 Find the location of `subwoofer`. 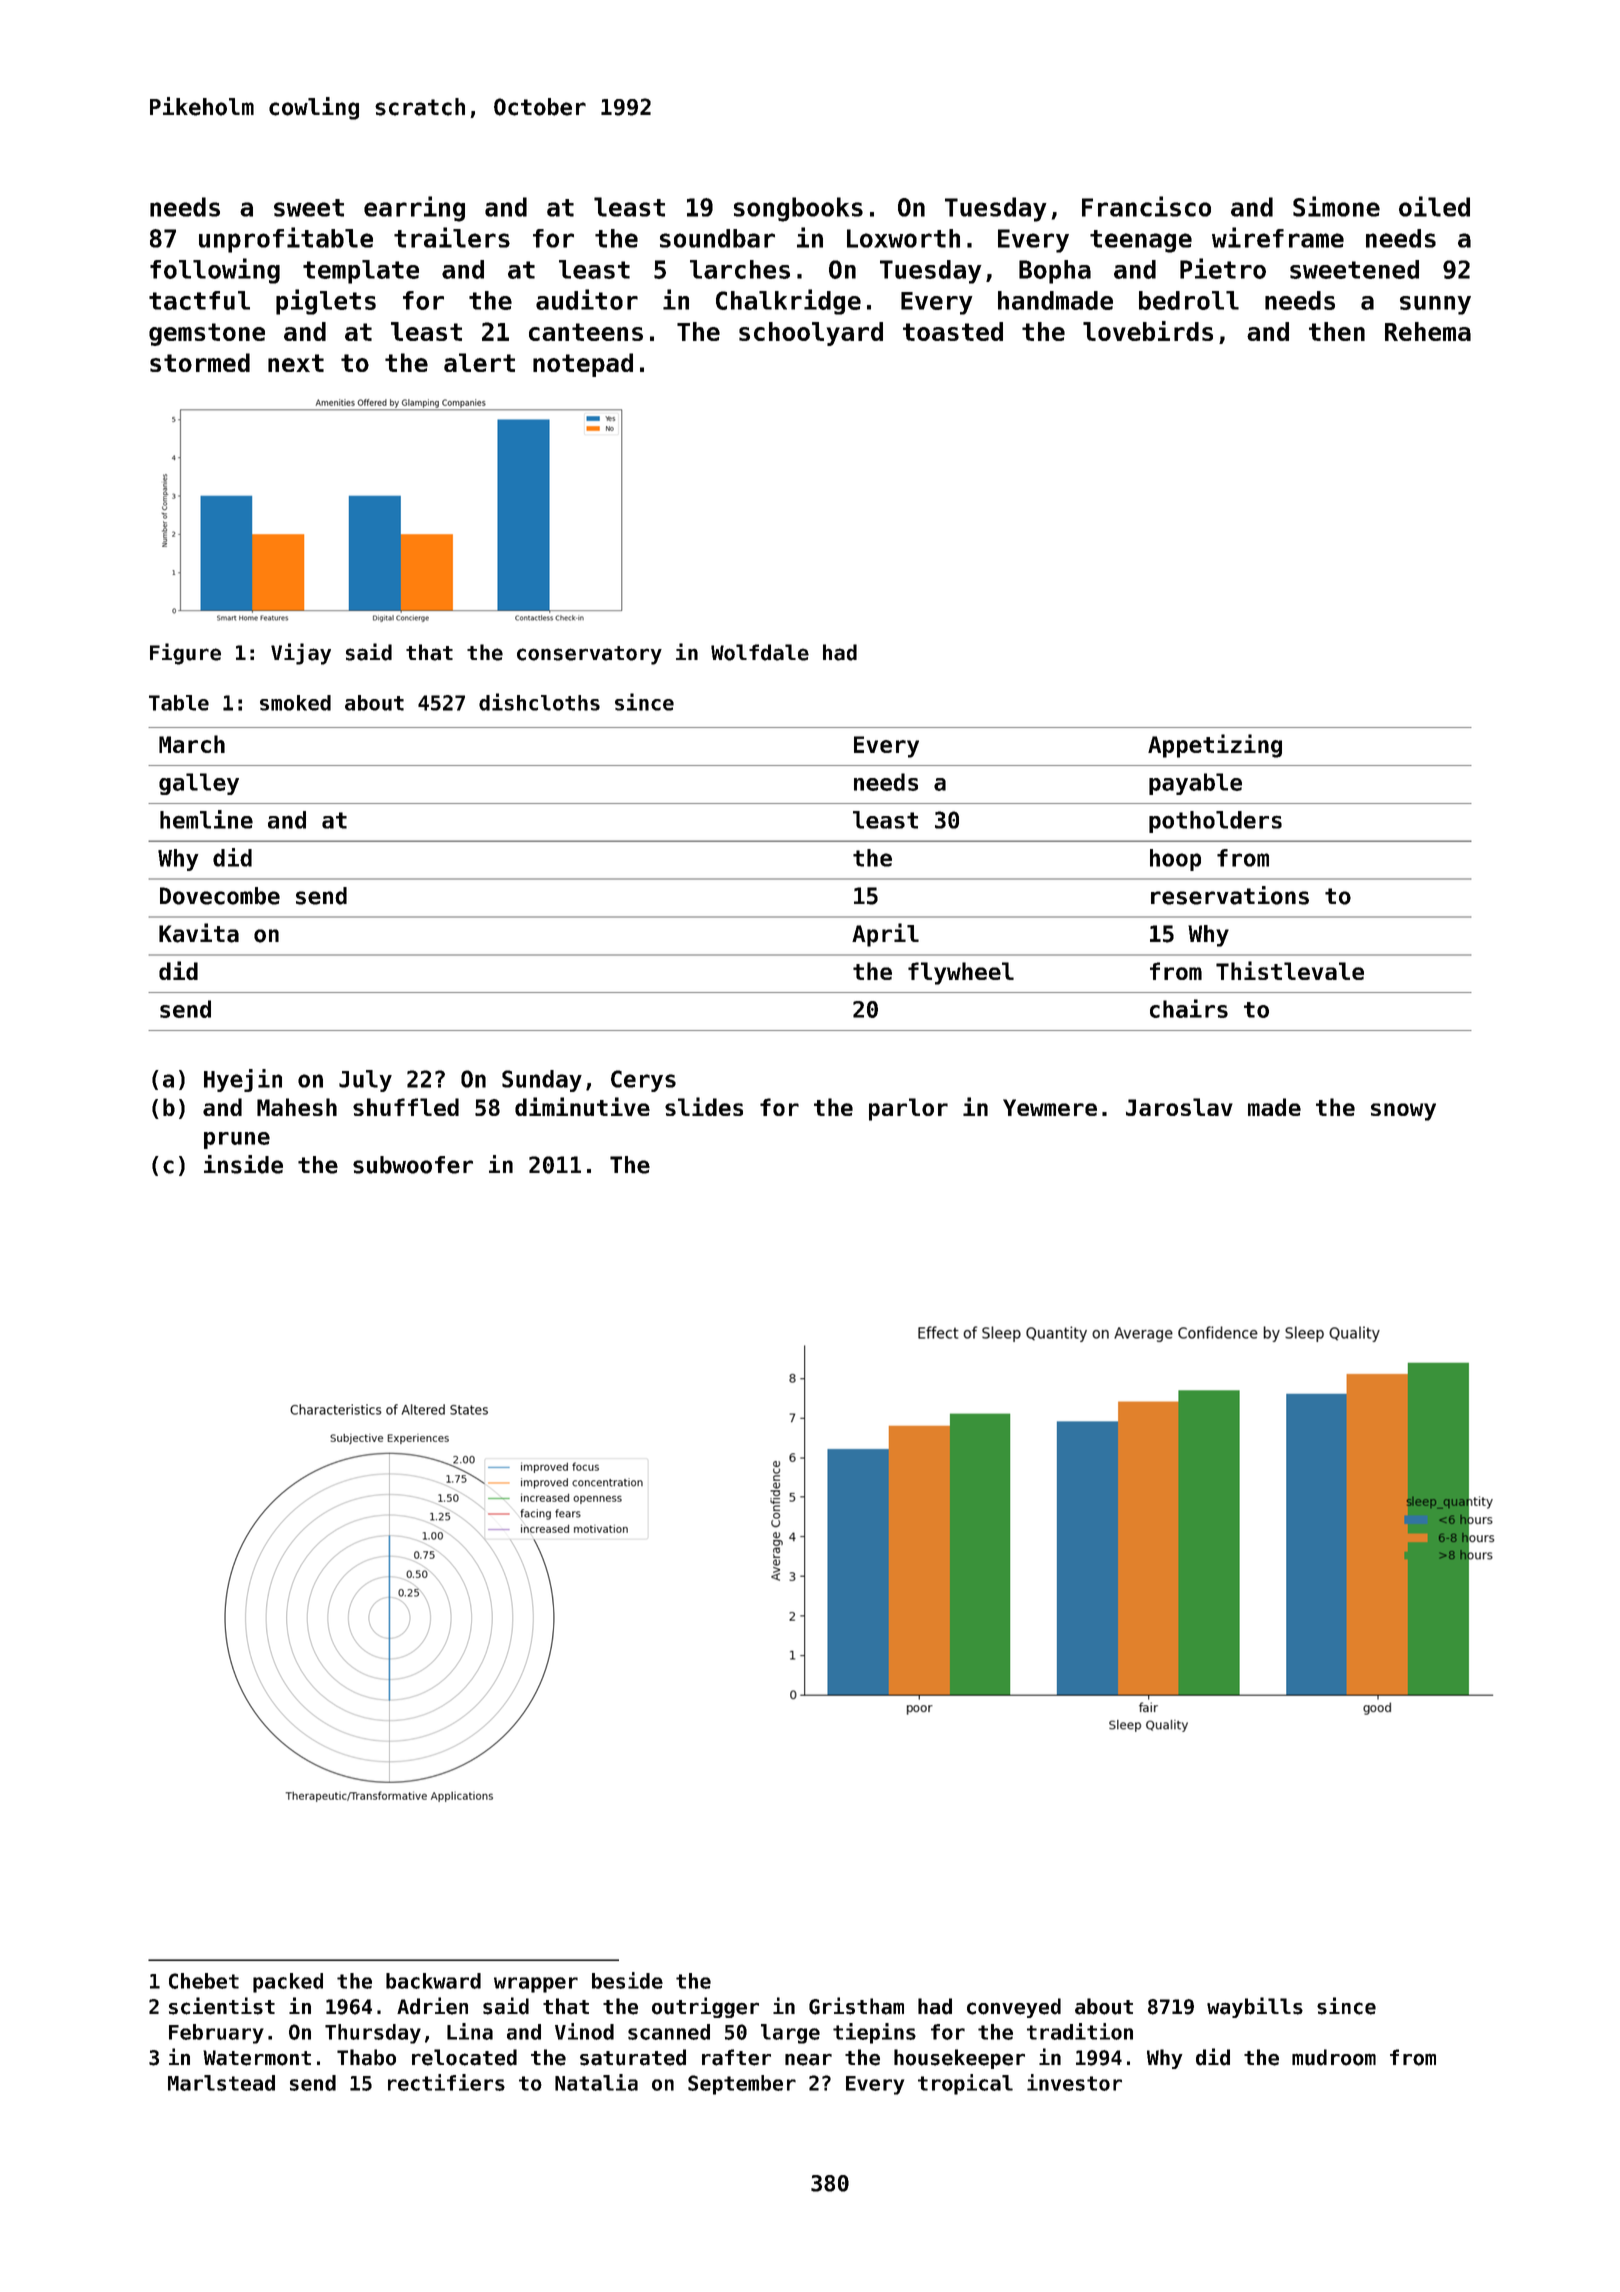

subwoofer is located at coordinates (413, 1165).
